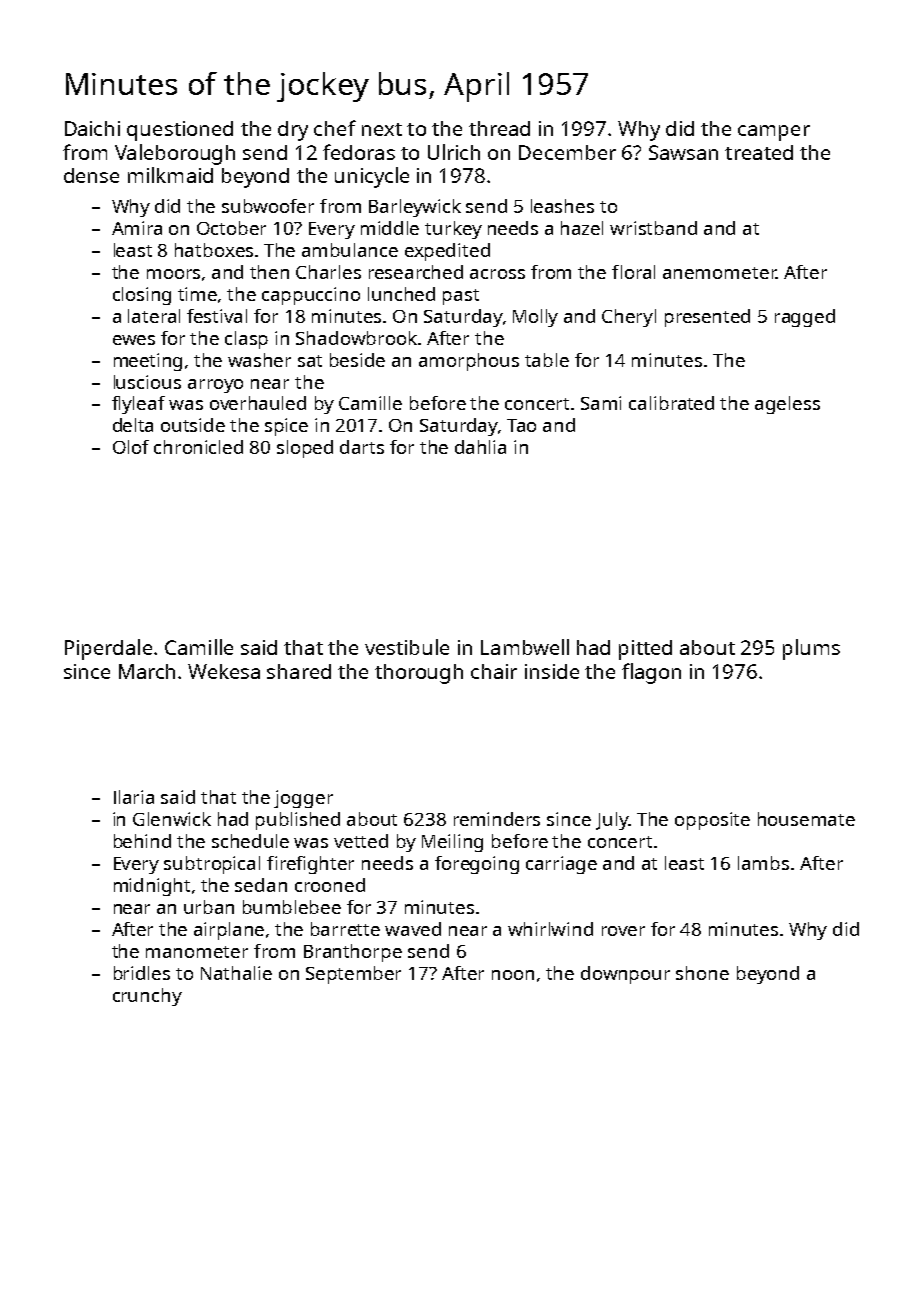 The image size is (924, 1314). What do you see at coordinates (774, 133) in the screenshot?
I see `camper` at bounding box center [774, 133].
